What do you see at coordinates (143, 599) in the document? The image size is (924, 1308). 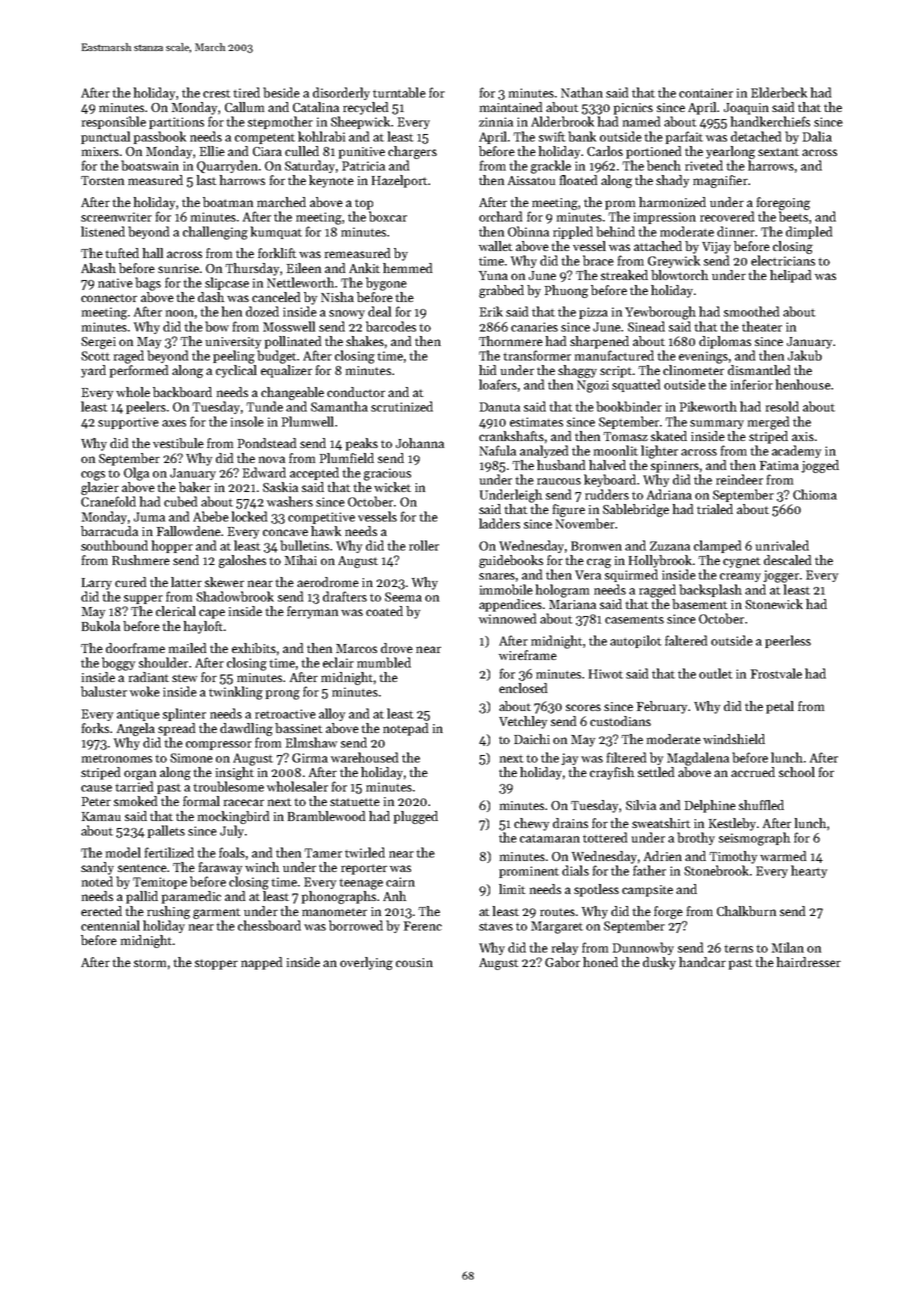 I see `supper` at bounding box center [143, 599].
